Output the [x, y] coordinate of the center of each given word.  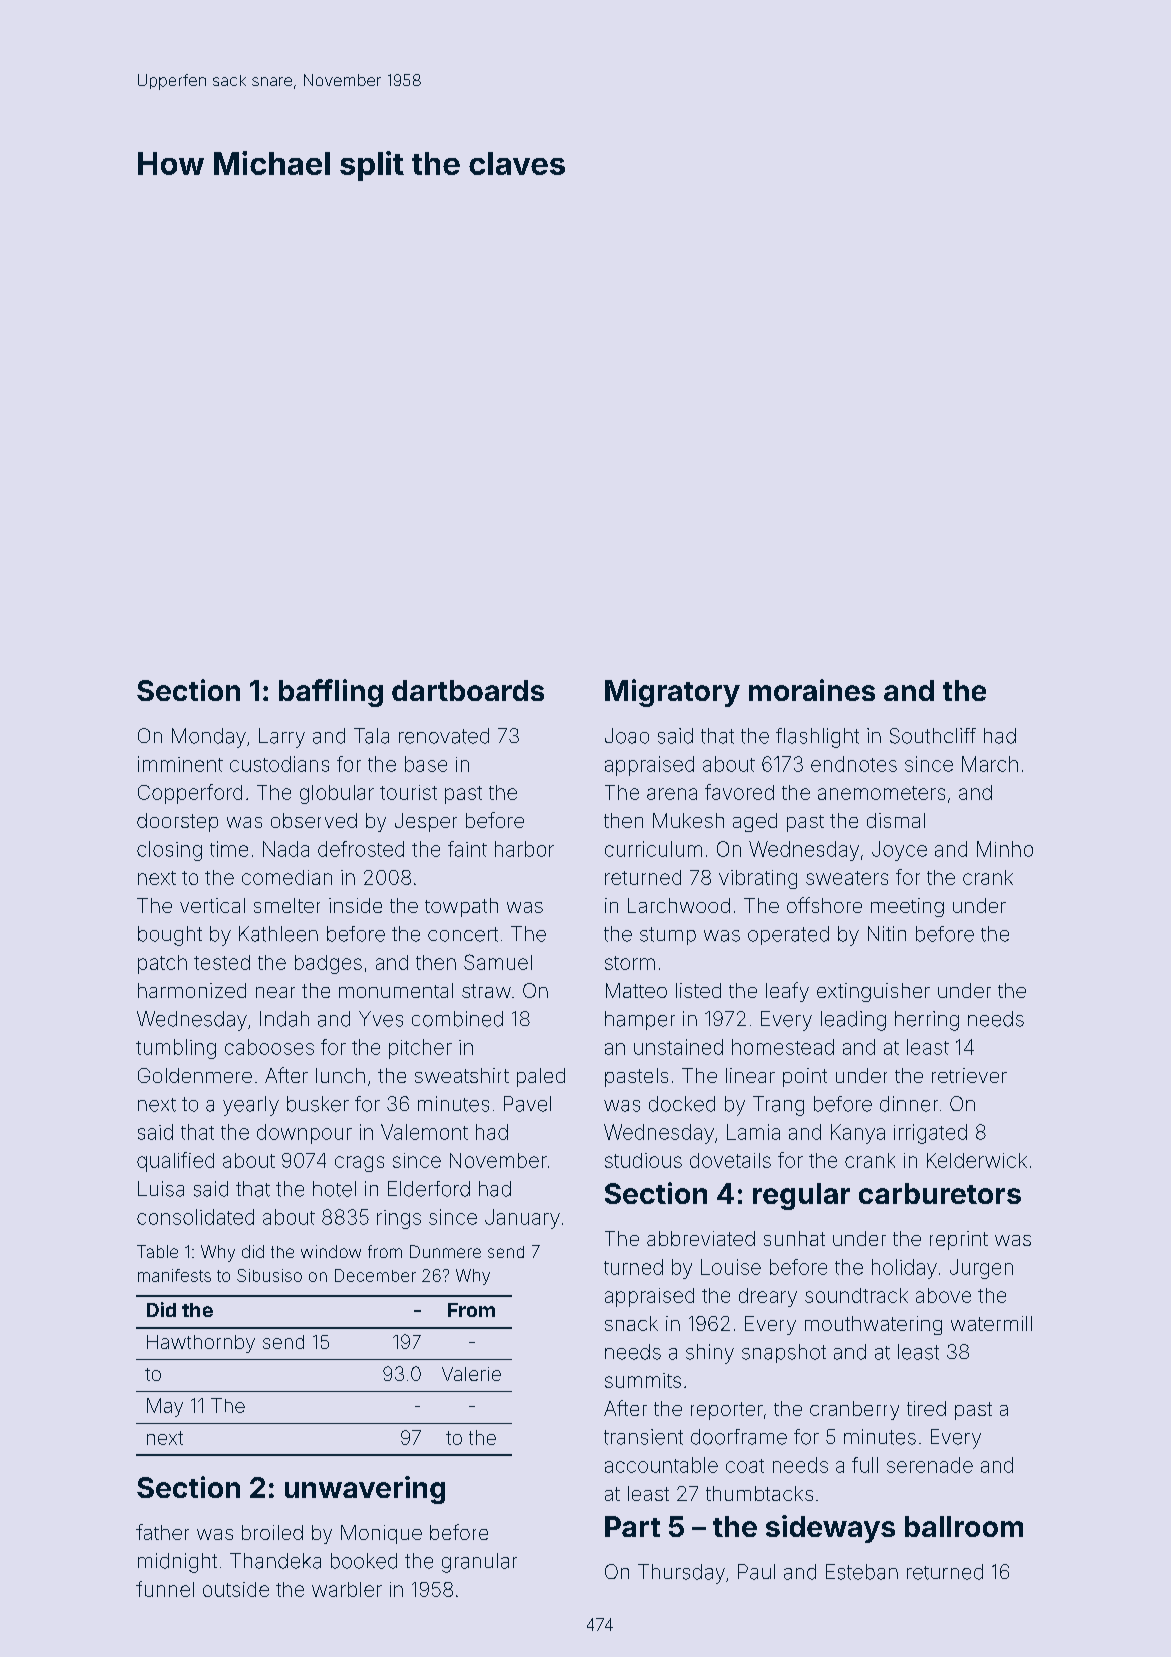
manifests [174, 1275]
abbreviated [701, 1238]
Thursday [681, 1574]
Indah [284, 1019]
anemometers [881, 793]
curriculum [653, 849]
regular [801, 1196]
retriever [969, 1075]
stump [668, 936]
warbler [347, 1589]
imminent [180, 764]
